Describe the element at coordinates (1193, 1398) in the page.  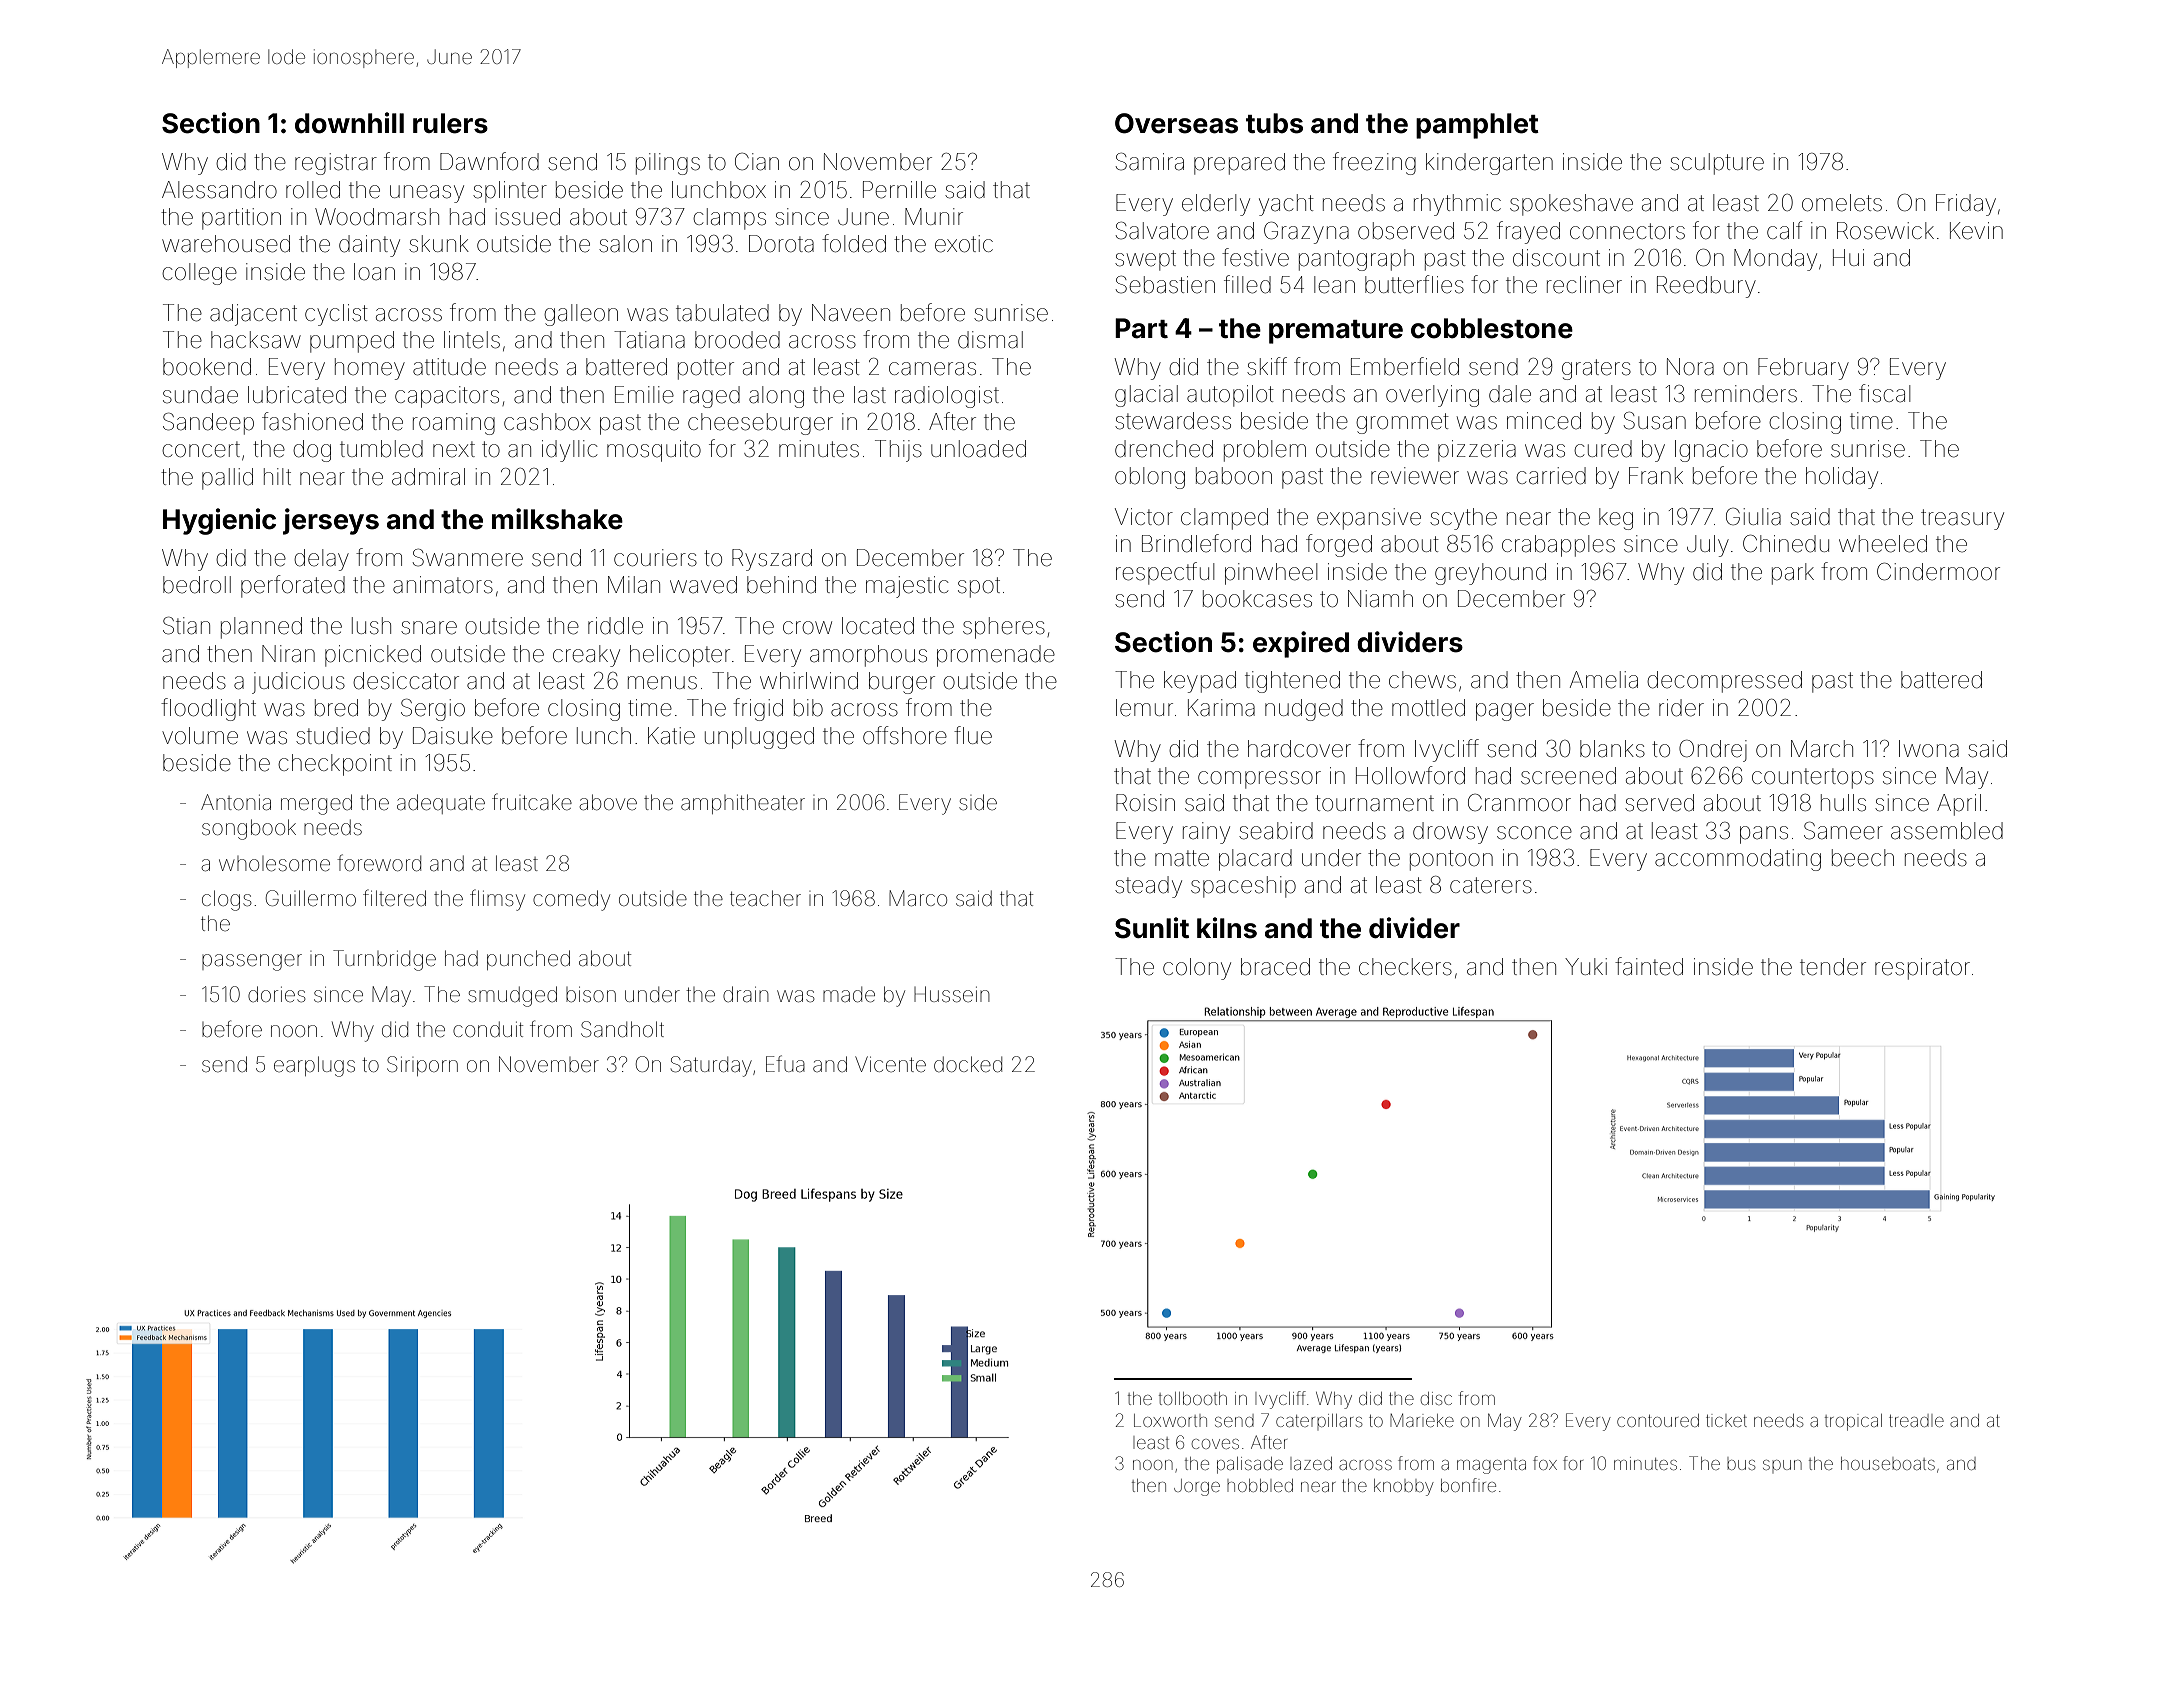
I see `tollbooth` at that location.
